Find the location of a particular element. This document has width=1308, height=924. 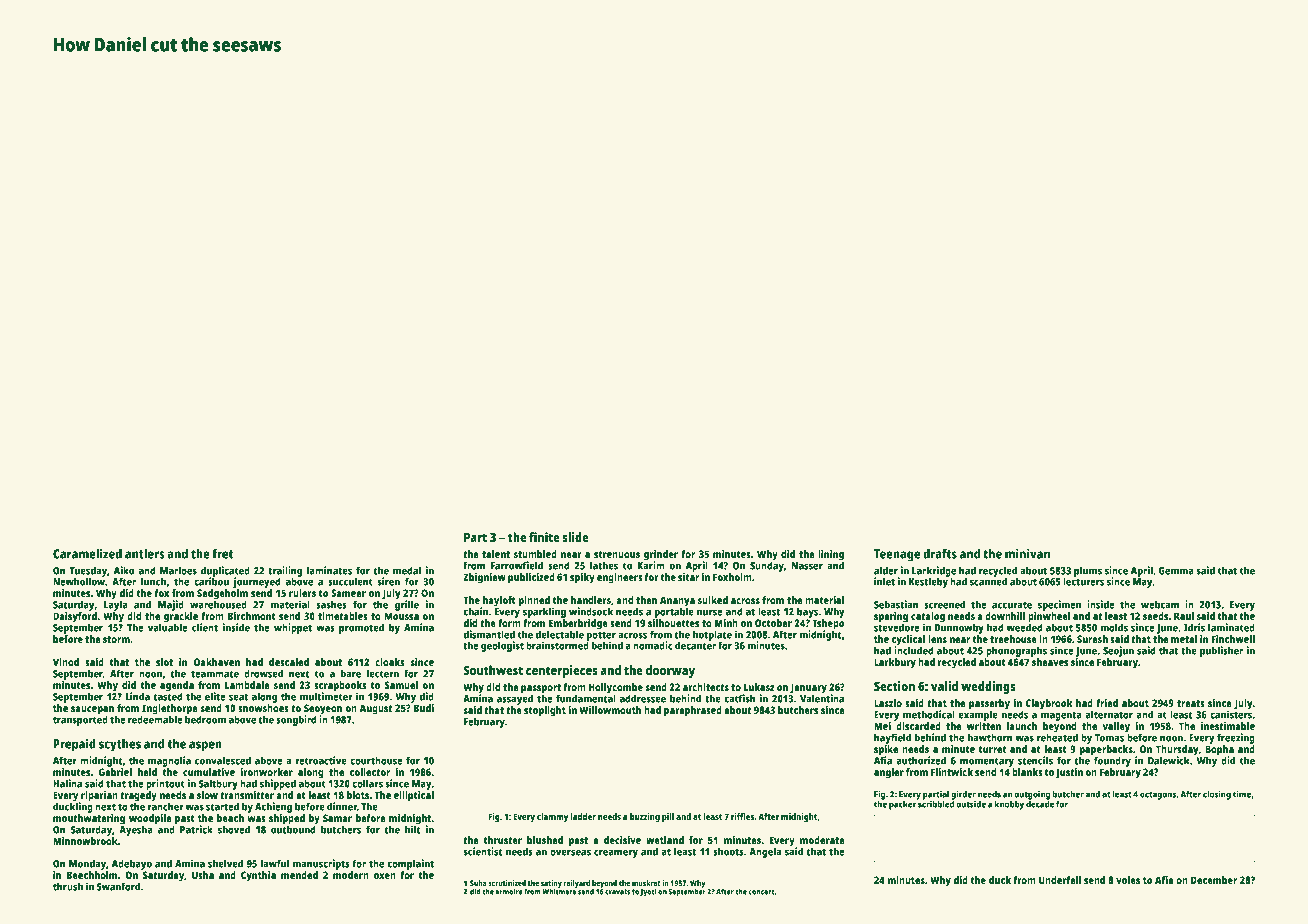

Zbigniew is located at coordinates (484, 578).
